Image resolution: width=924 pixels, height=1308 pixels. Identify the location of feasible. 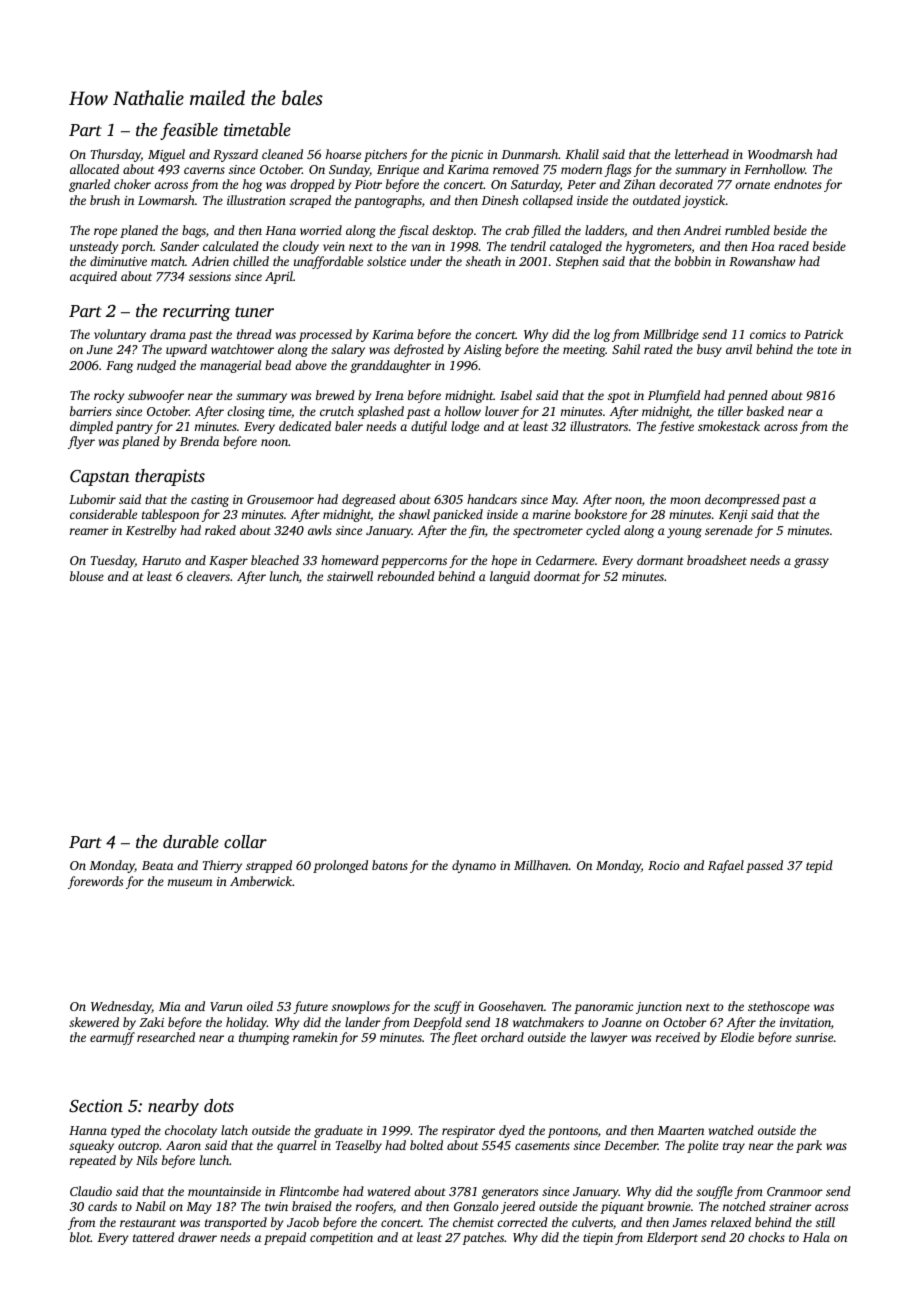
(189, 131).
